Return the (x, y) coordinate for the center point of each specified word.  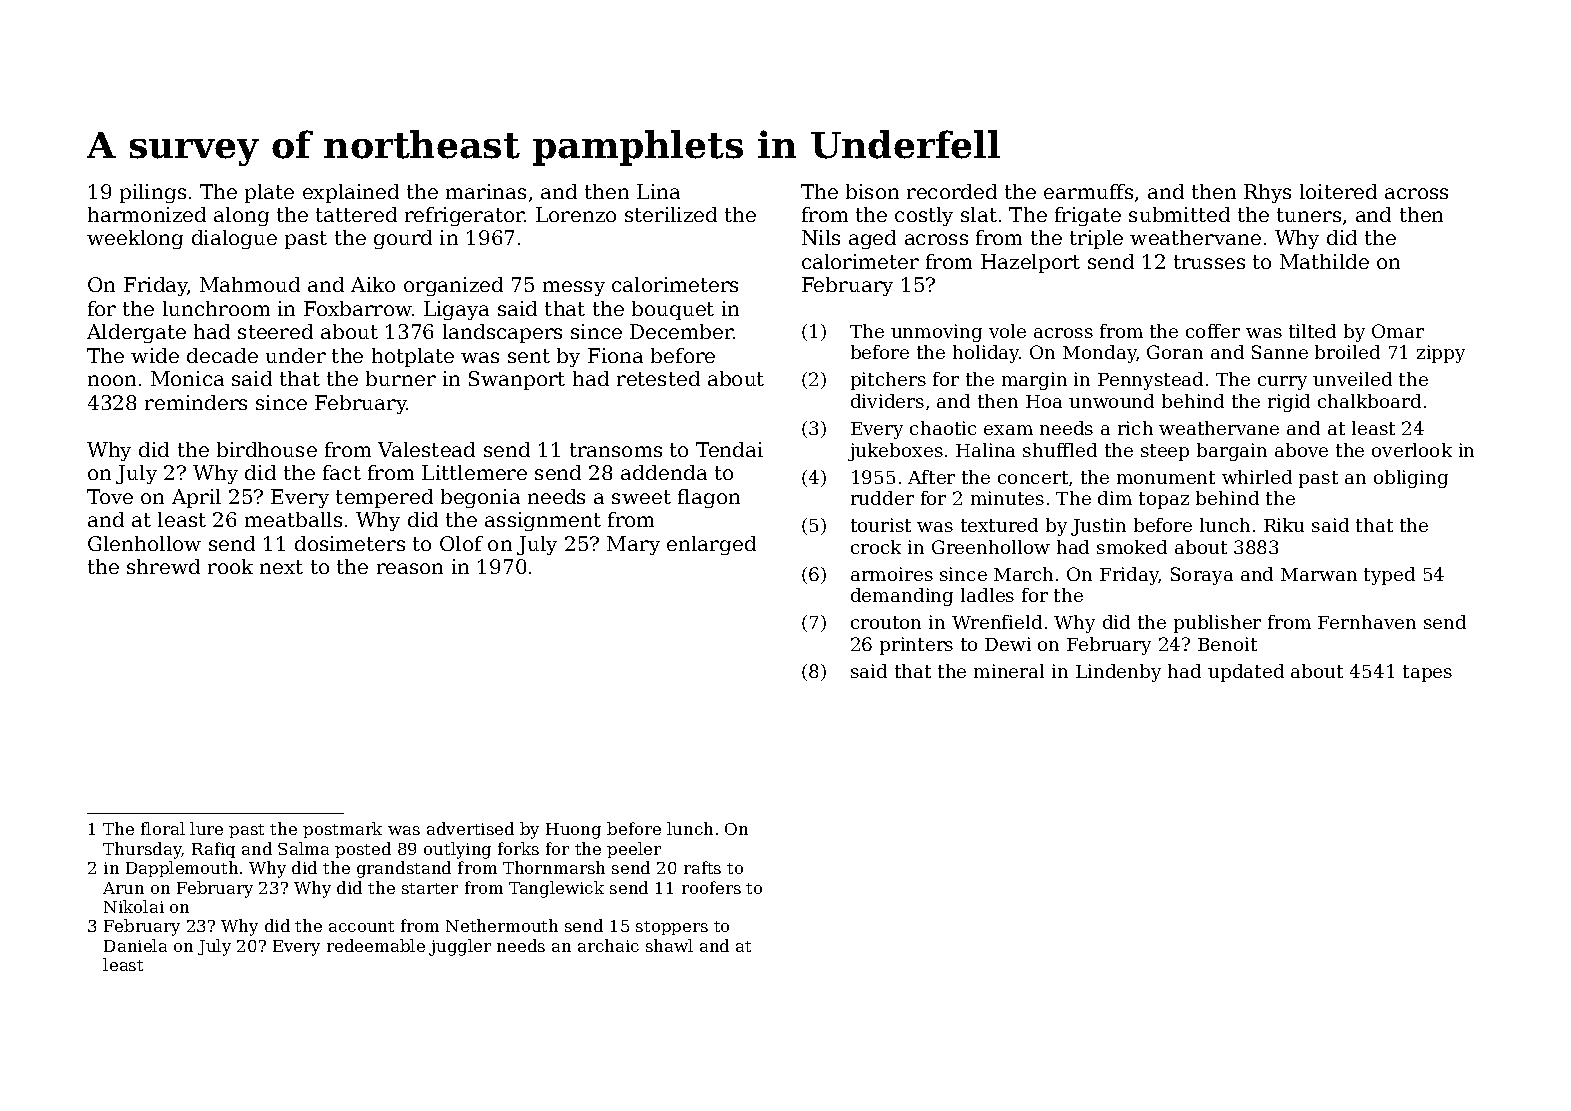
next (281, 567)
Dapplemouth (182, 869)
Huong (573, 831)
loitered (1338, 191)
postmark (342, 830)
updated (1246, 673)
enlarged (711, 545)
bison (872, 191)
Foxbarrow (358, 308)
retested (658, 378)
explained (351, 193)
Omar (1398, 331)
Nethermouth (502, 925)
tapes (1427, 673)
